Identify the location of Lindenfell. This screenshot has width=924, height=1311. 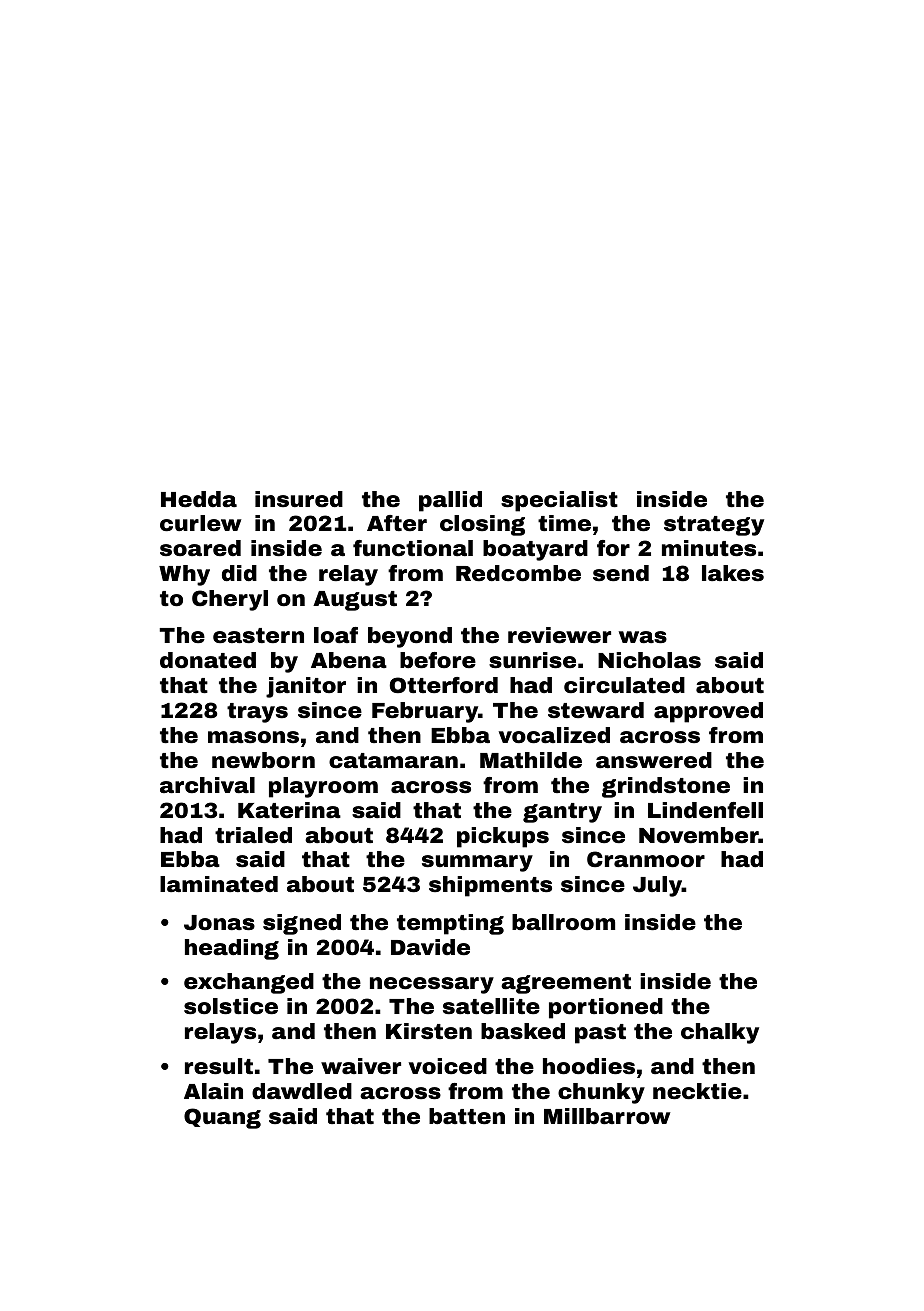
(705, 810).
